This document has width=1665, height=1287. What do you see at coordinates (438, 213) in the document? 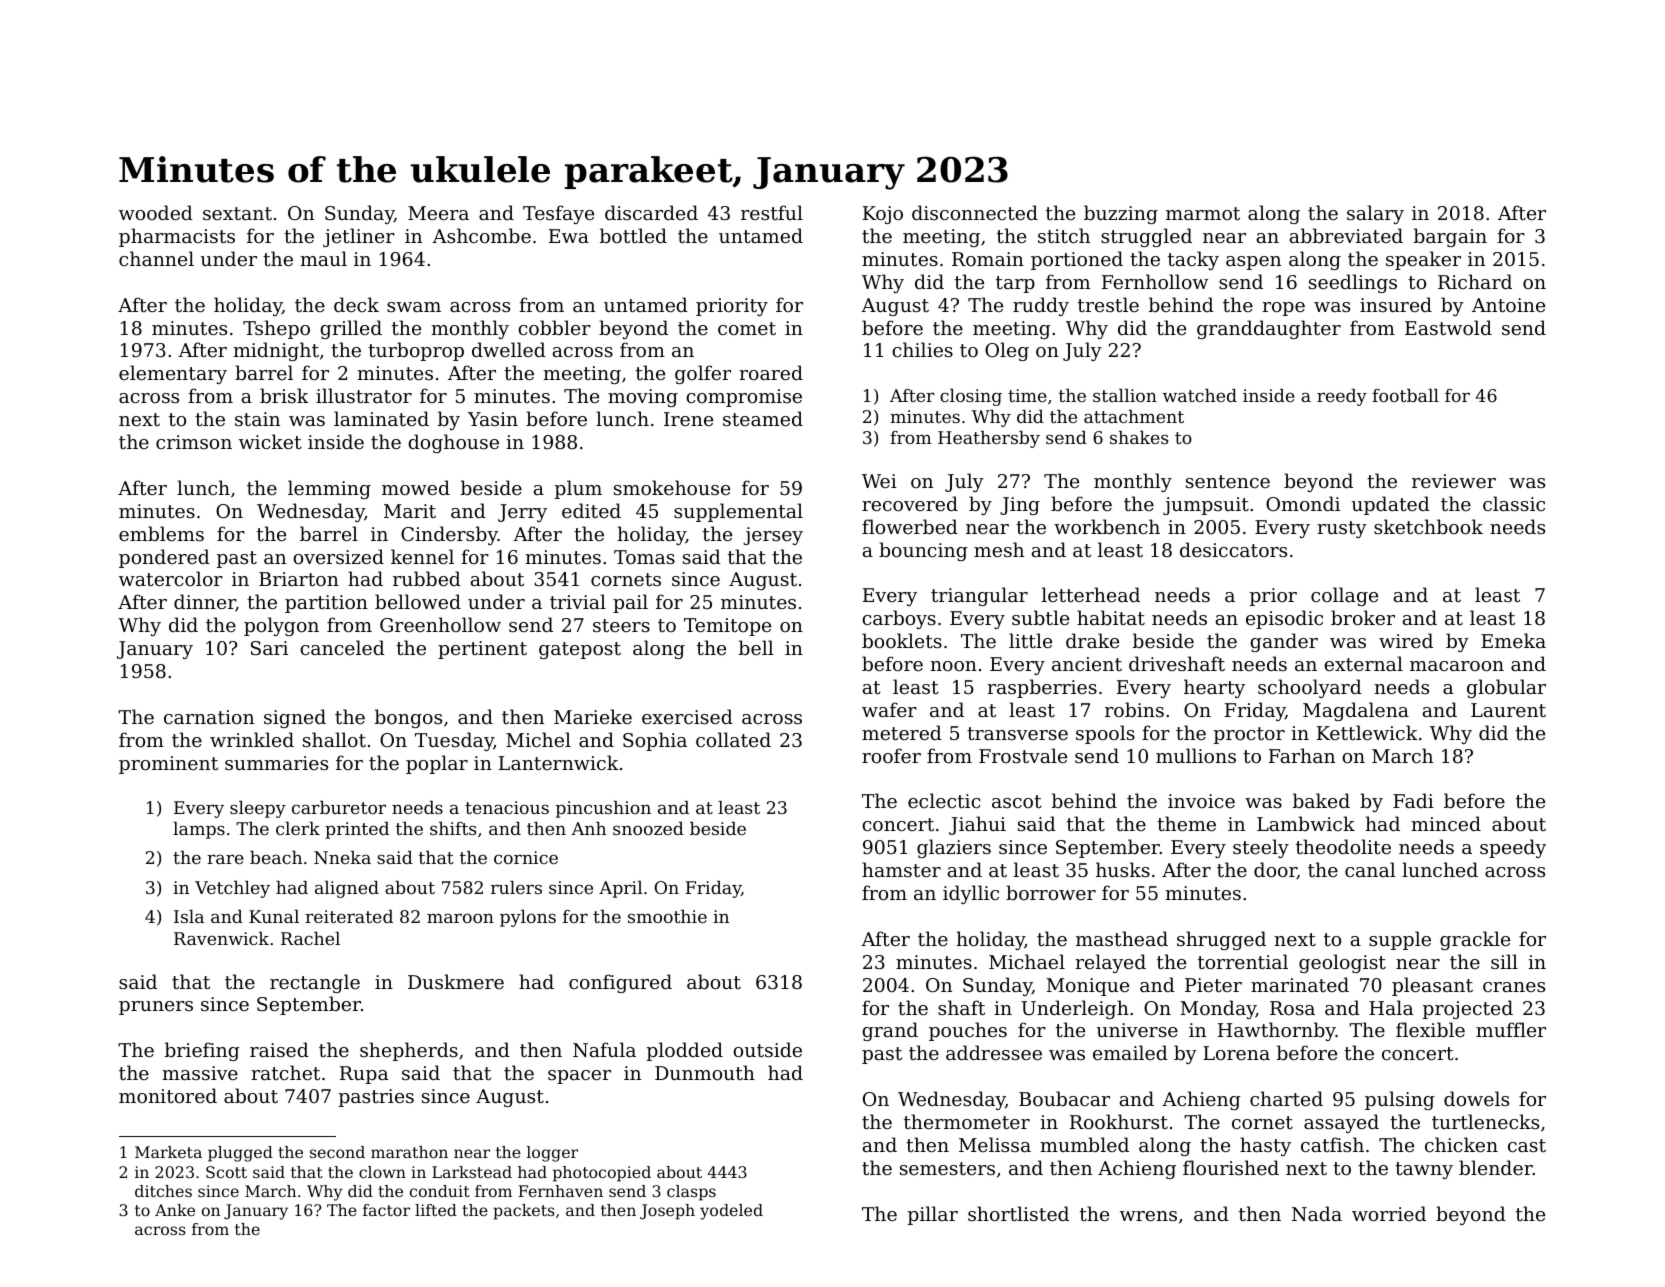
I see `Meera` at bounding box center [438, 213].
